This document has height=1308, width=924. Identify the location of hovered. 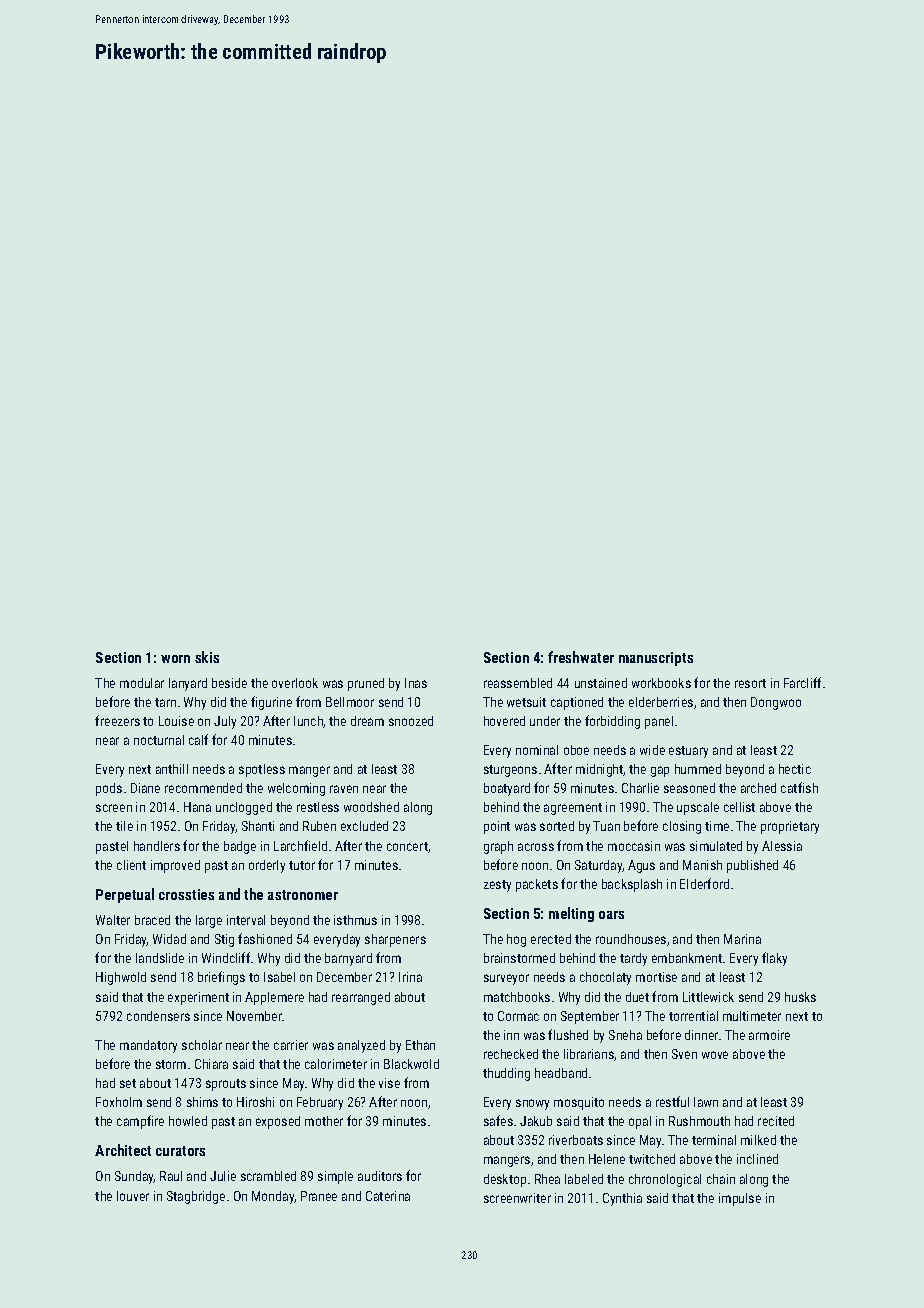
(504, 721).
